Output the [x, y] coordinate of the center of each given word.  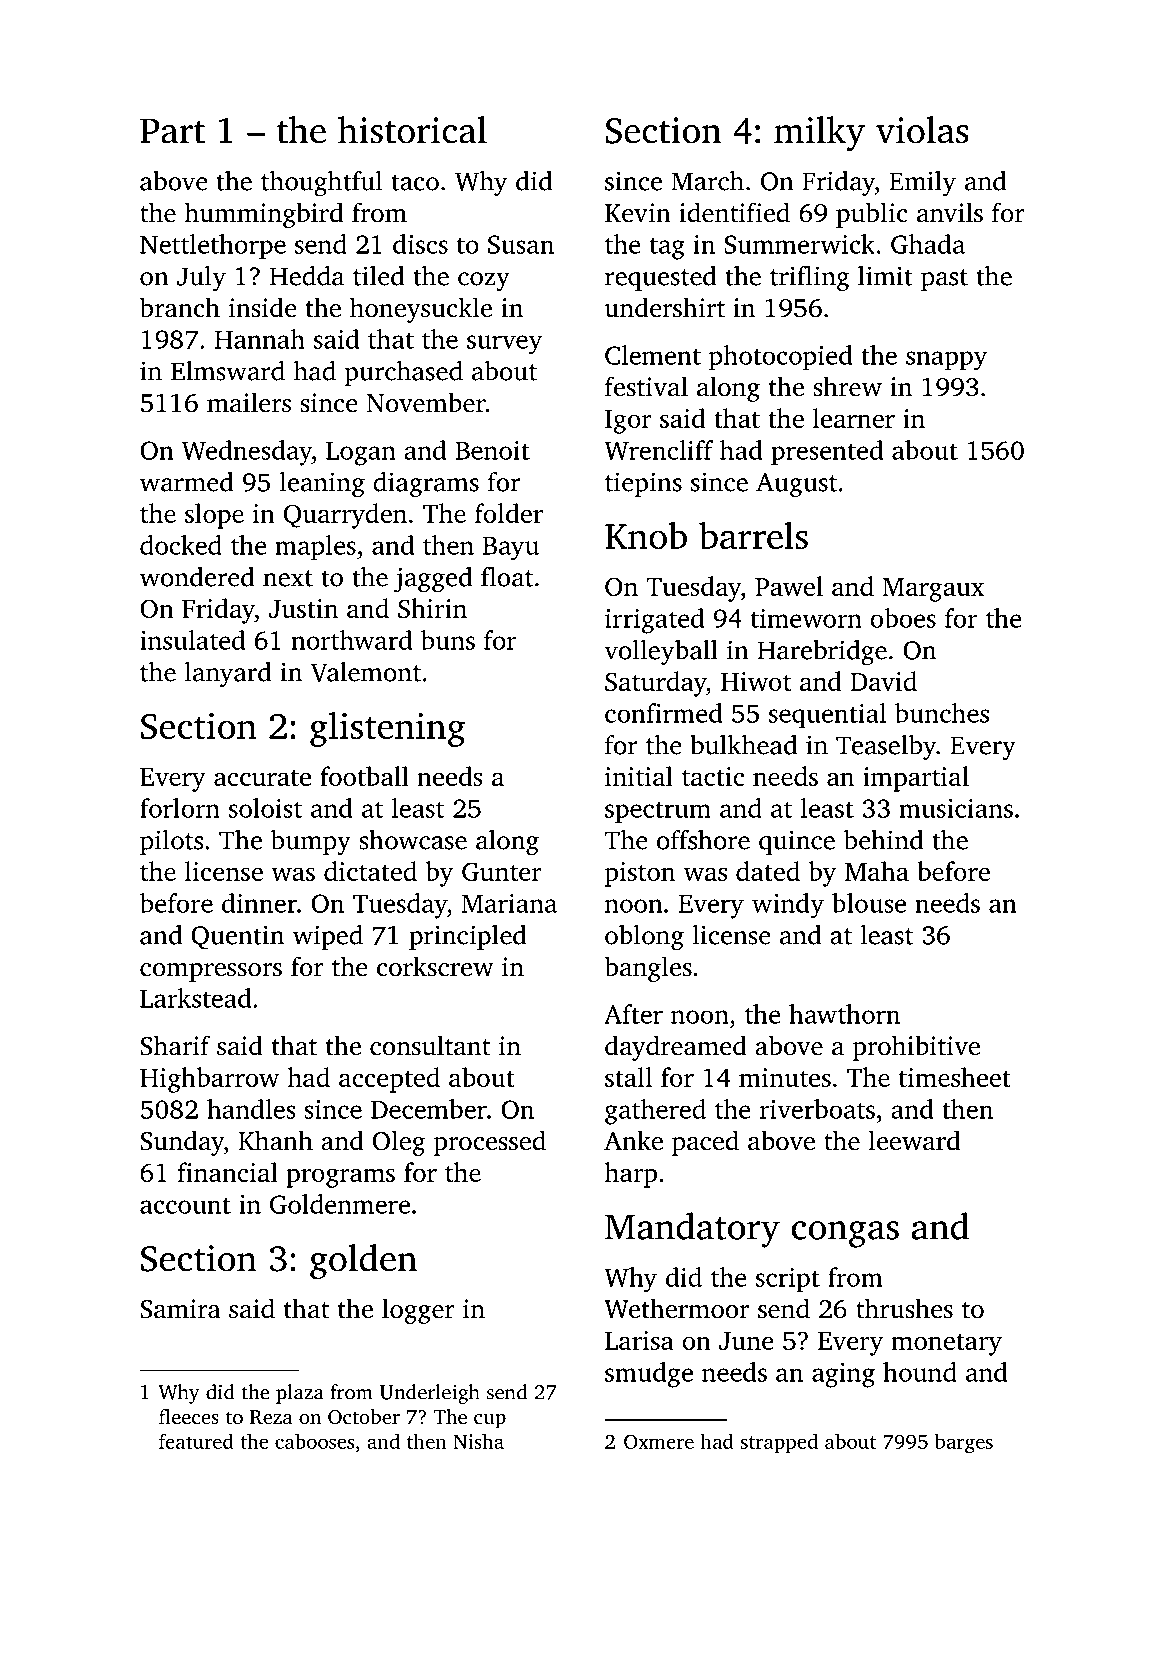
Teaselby [886, 748]
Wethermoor [676, 1308]
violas [922, 130]
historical [412, 130]
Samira [181, 1309]
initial [639, 776]
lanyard [228, 674]
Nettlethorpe [213, 247]
